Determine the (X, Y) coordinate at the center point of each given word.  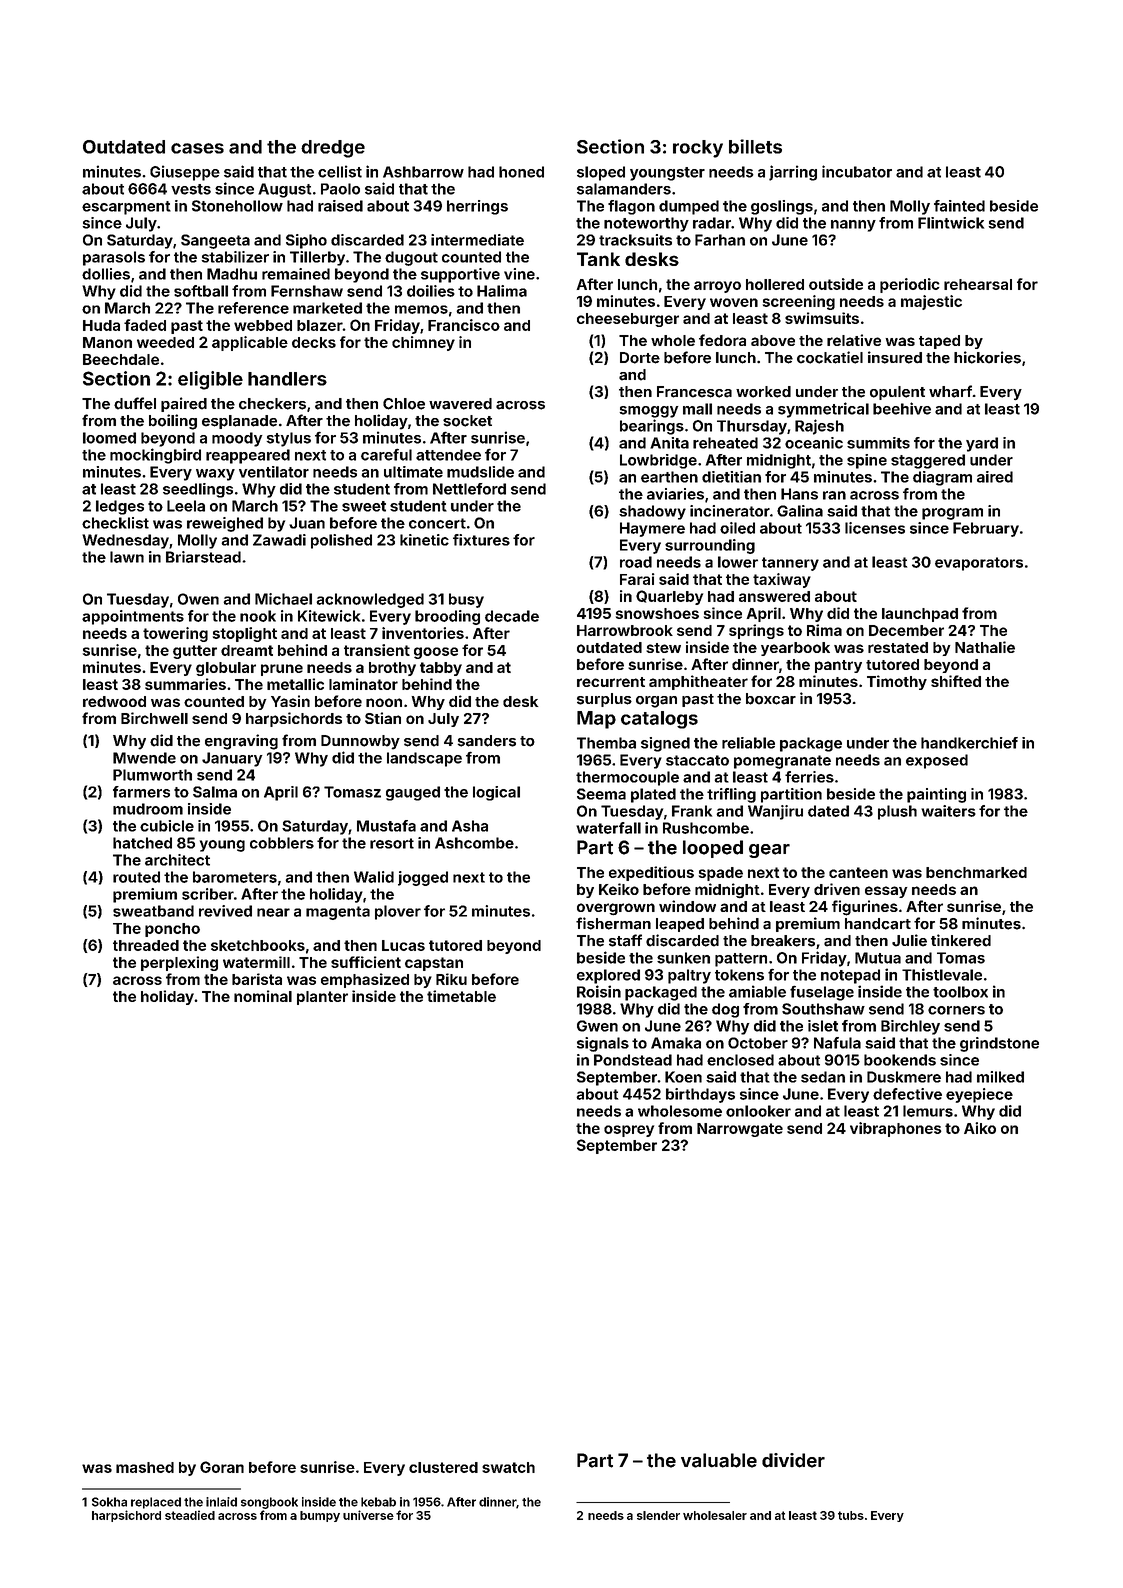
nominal (263, 996)
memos (421, 309)
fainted (959, 206)
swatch (508, 1467)
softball (201, 291)
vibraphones (896, 1129)
